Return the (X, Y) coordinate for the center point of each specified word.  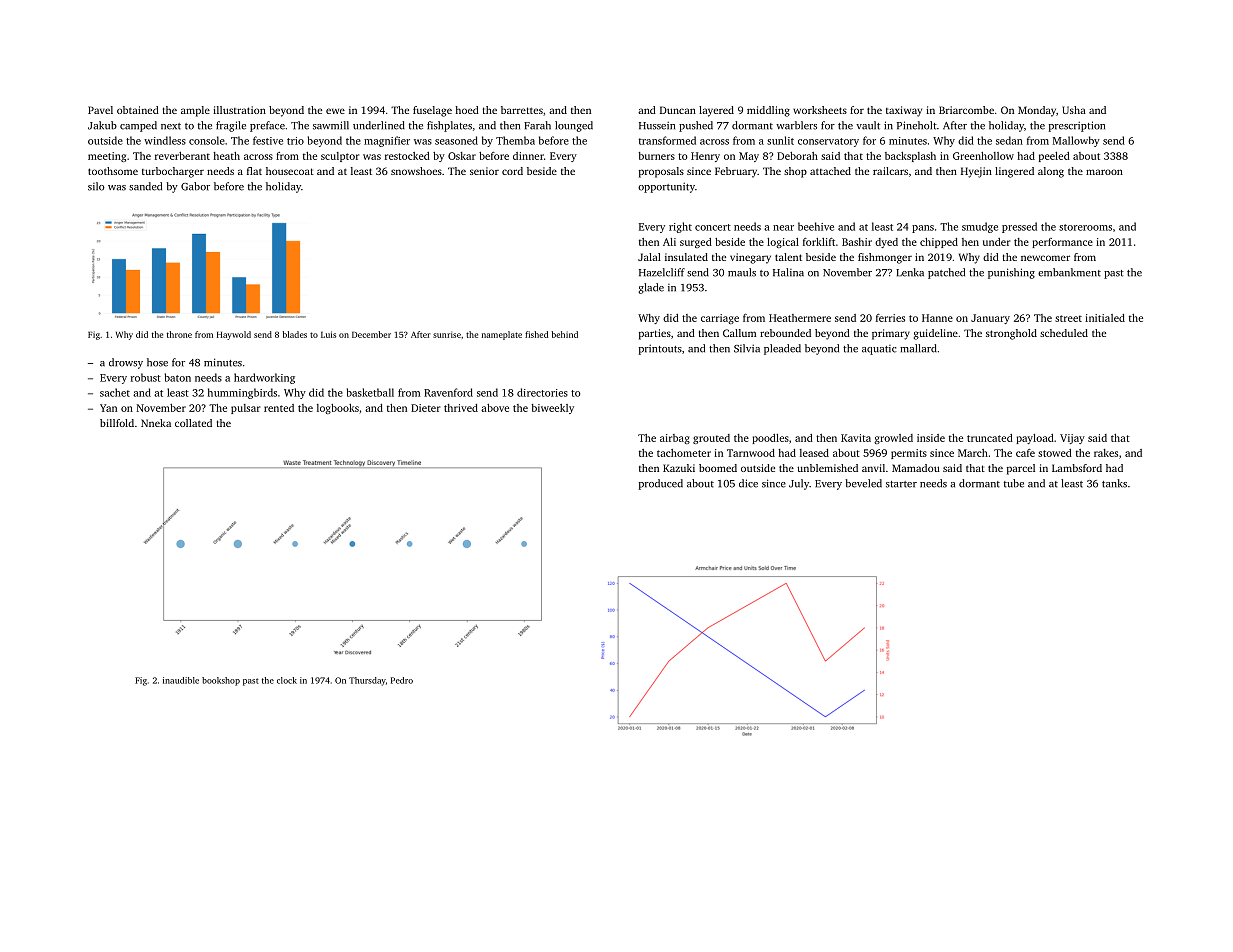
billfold (117, 423)
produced (661, 484)
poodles (770, 439)
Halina (788, 272)
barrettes (522, 110)
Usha (1074, 110)
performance (1062, 243)
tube (1014, 483)
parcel (1021, 469)
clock (287, 680)
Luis (328, 334)
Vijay (1072, 439)
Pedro (402, 680)
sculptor (340, 157)
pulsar (245, 409)
